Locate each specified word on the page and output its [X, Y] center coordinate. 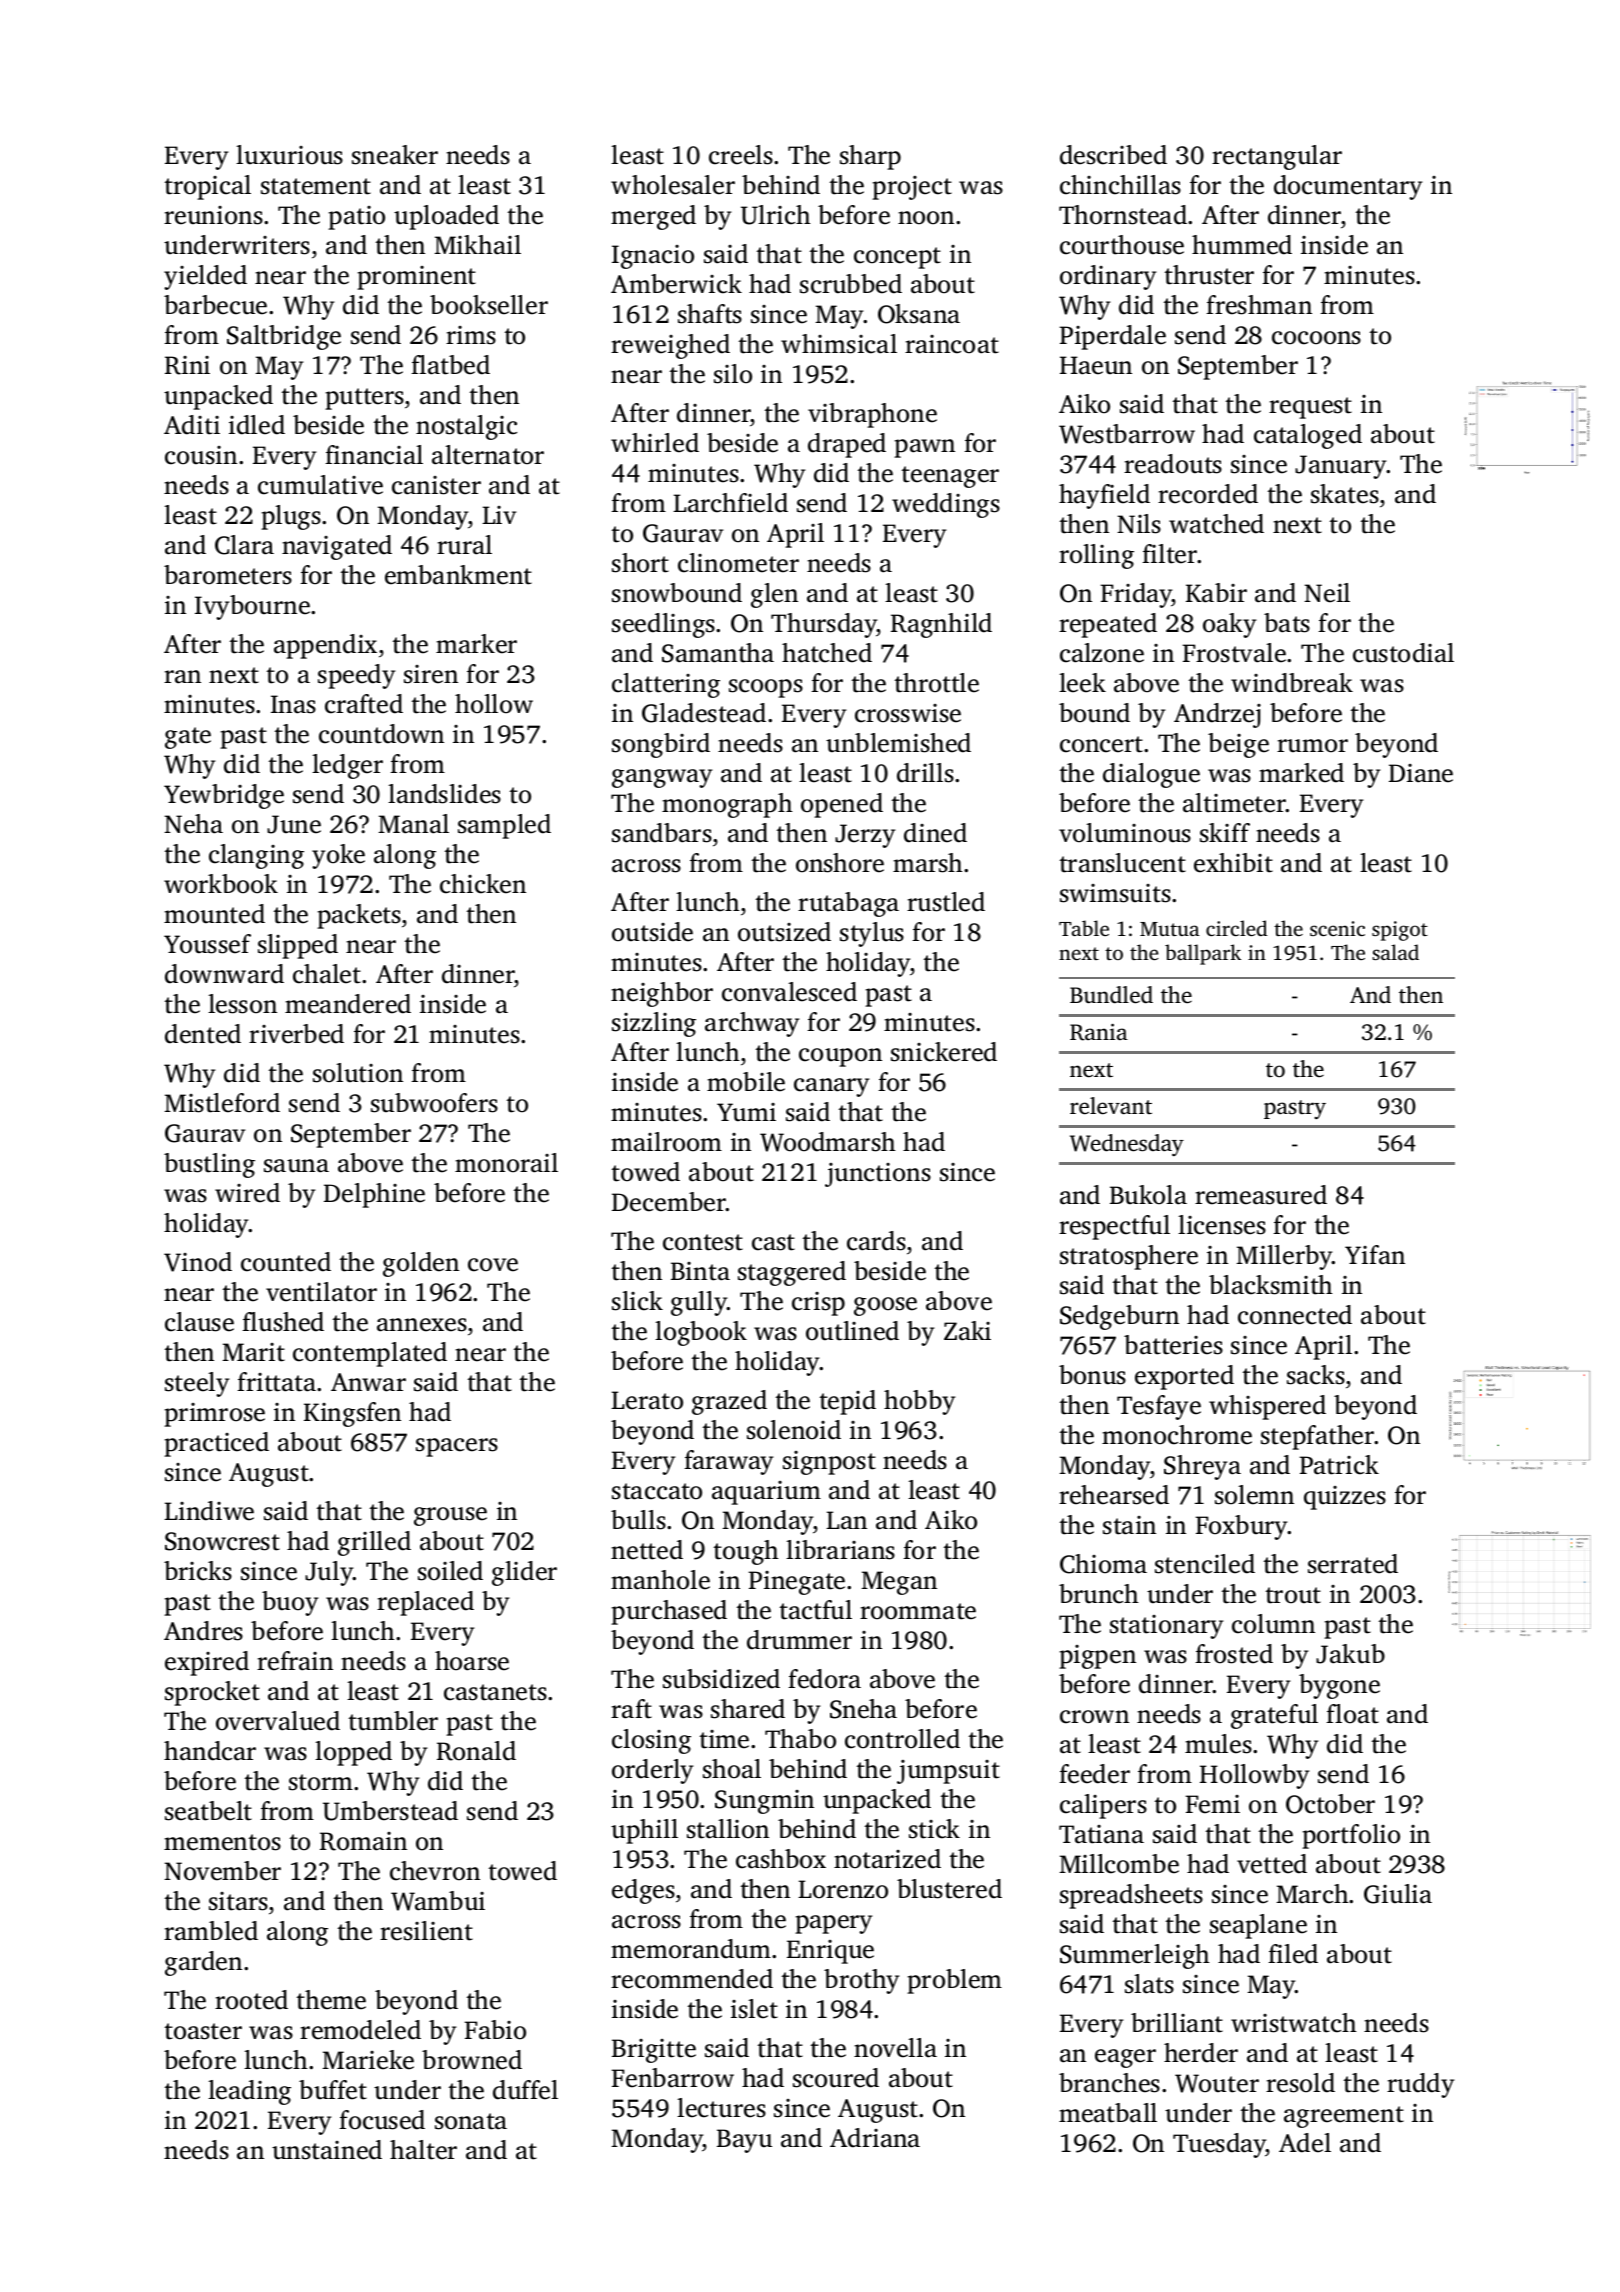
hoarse [472, 1661]
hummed [1242, 245]
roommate [918, 1611]
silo [733, 374]
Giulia [1398, 1894]
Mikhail [477, 245]
